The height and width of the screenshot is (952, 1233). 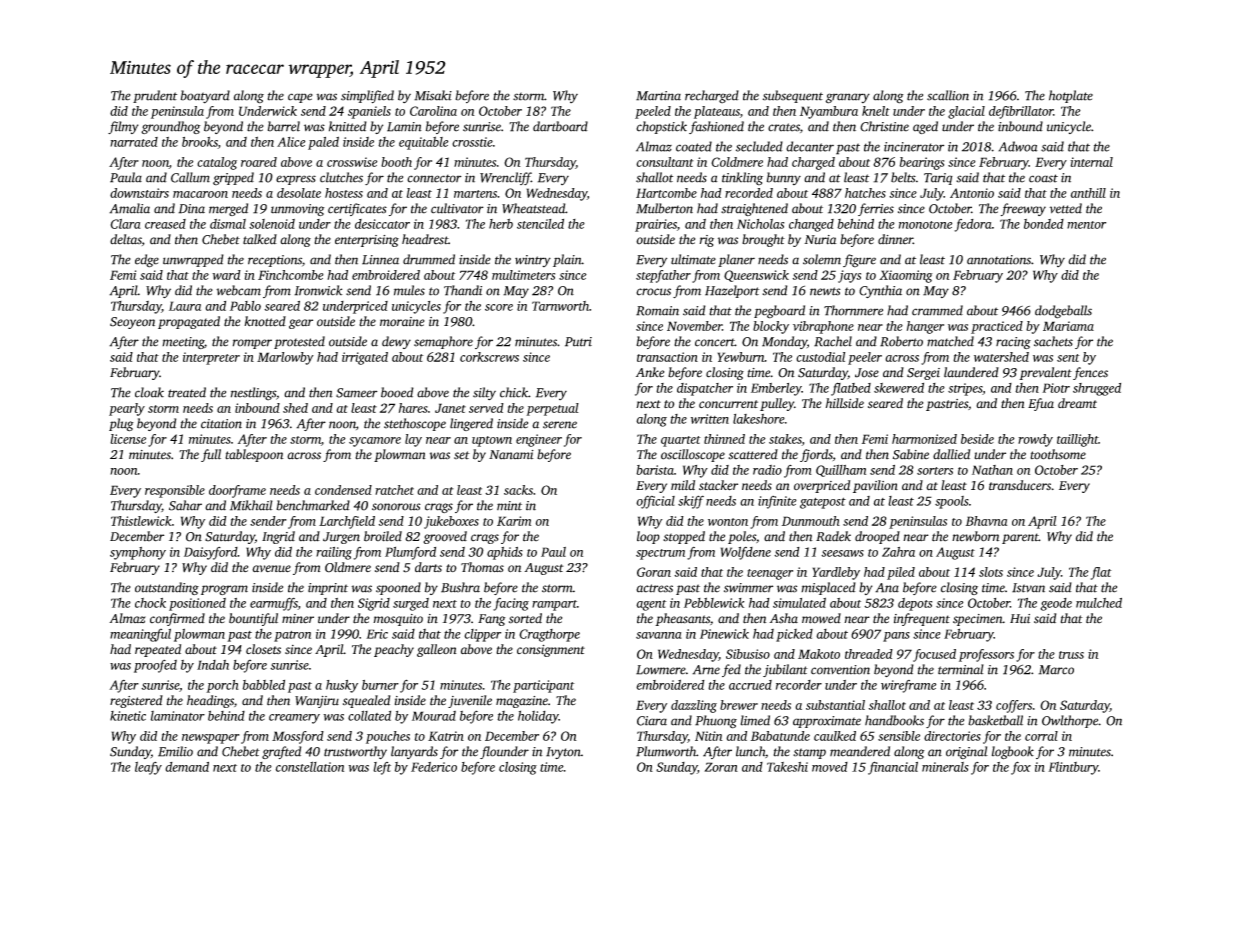 What do you see at coordinates (867, 373) in the screenshot?
I see `Jose` at bounding box center [867, 373].
